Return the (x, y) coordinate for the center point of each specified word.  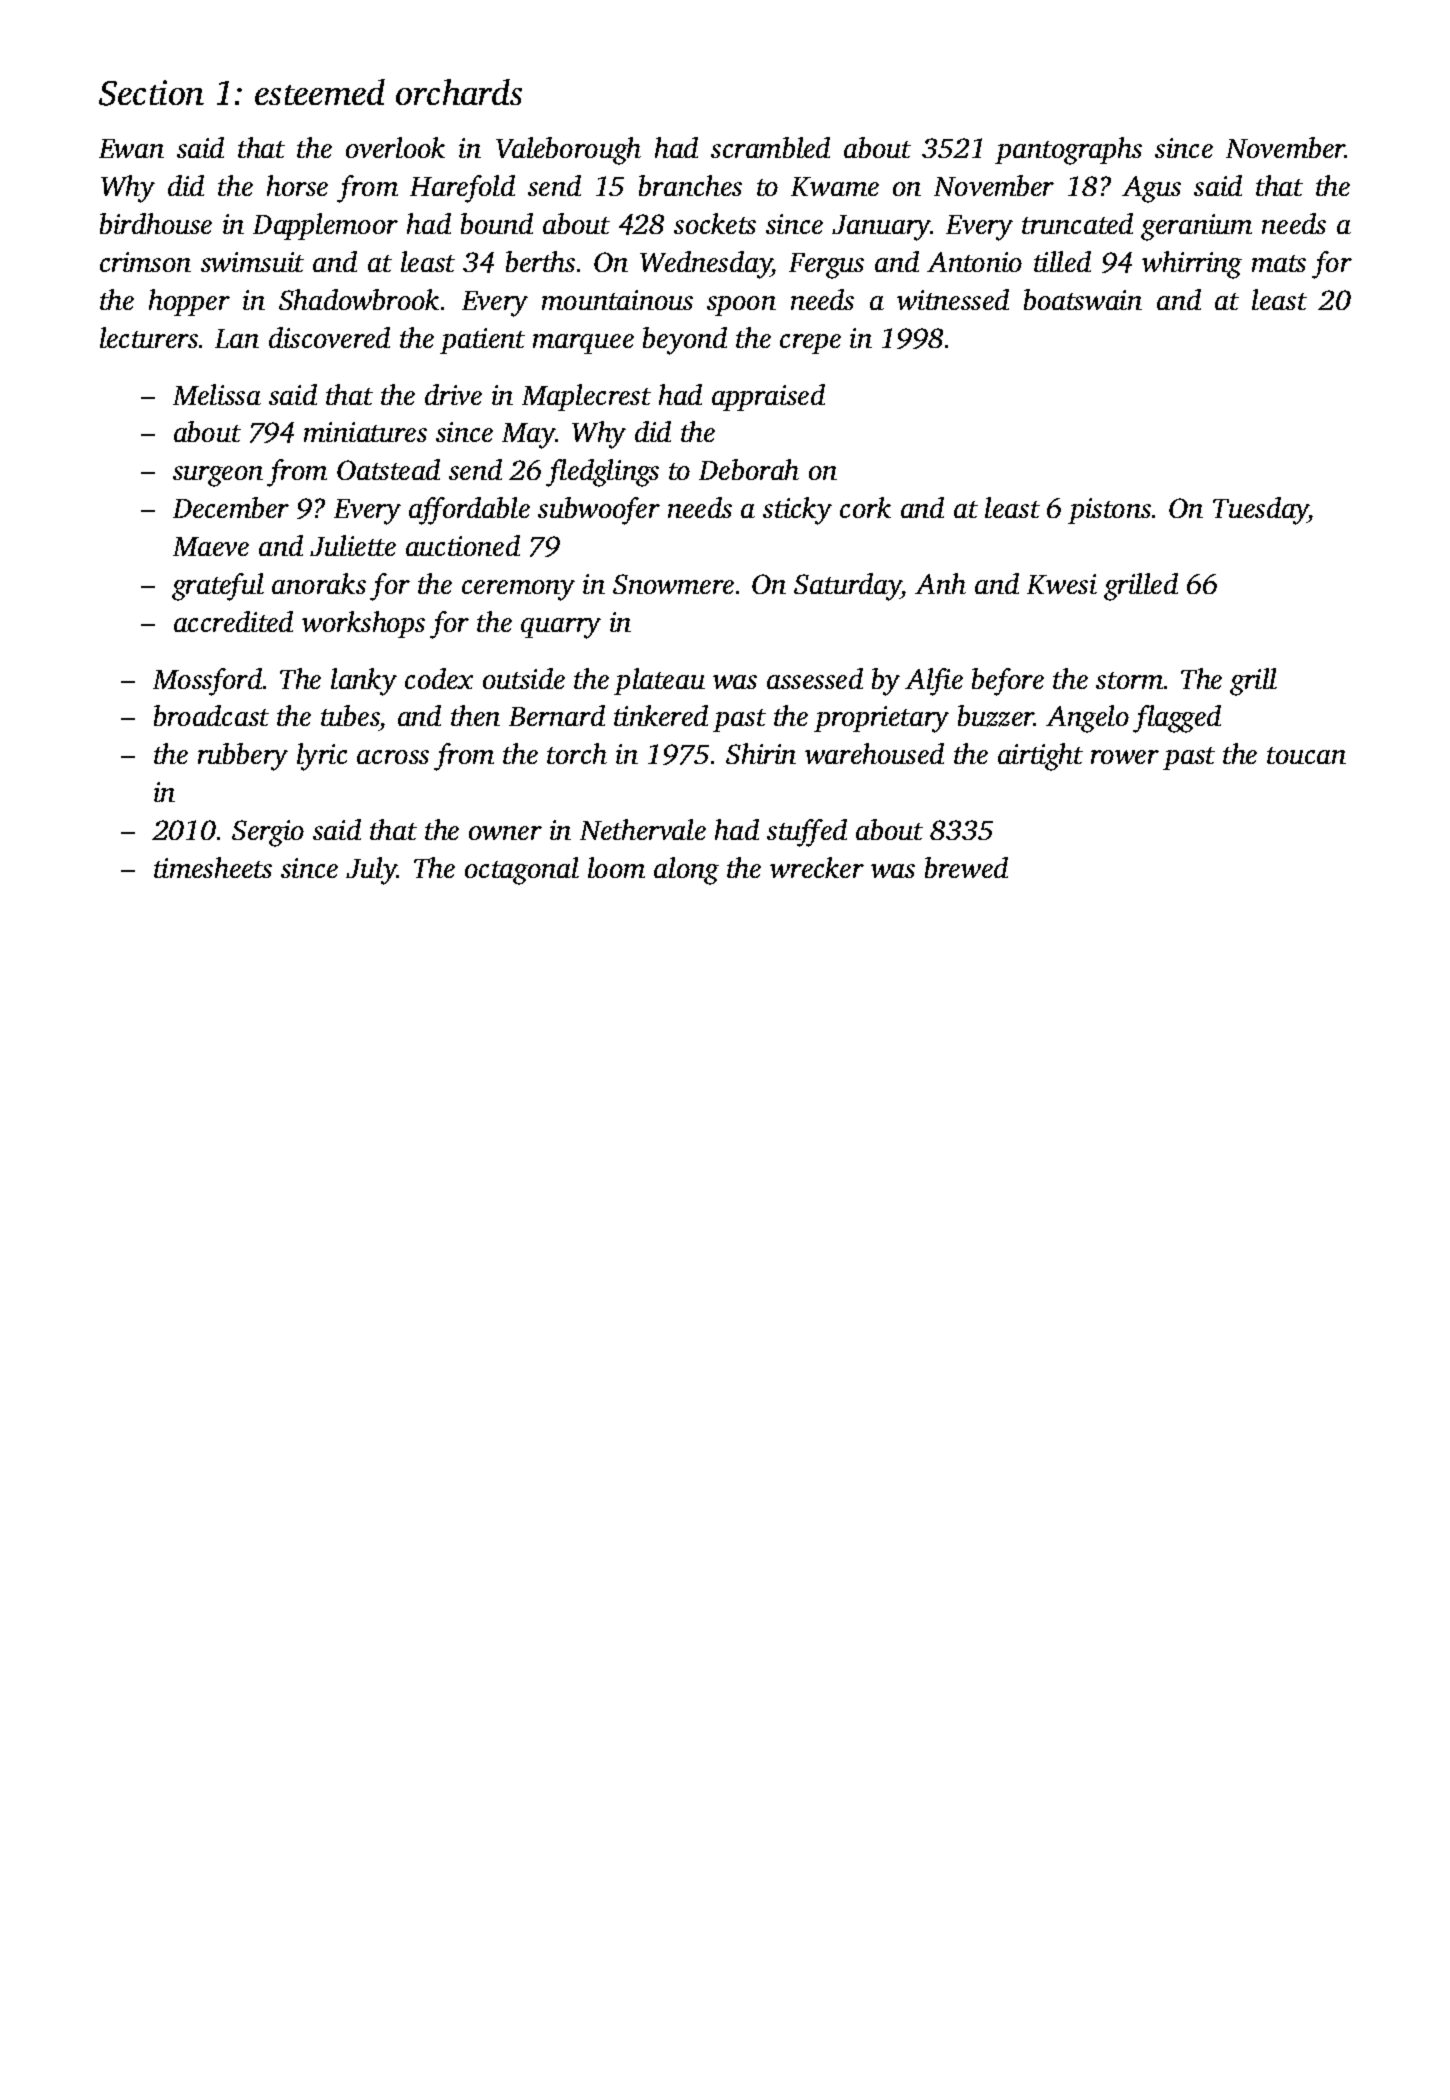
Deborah (749, 469)
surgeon (218, 476)
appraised (768, 397)
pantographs (1068, 151)
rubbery (243, 757)
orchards (459, 92)
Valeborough (568, 151)
